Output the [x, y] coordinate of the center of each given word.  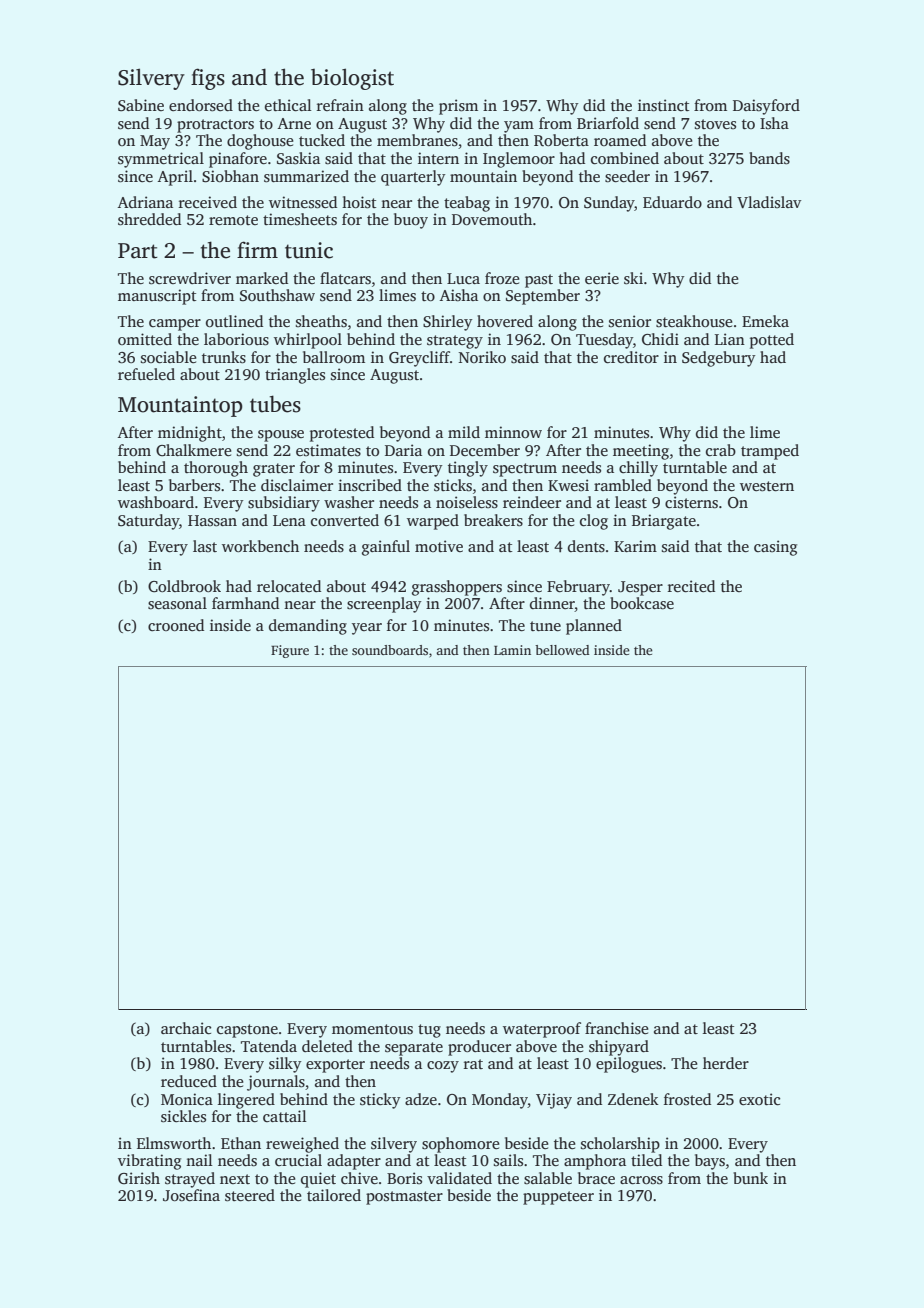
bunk [750, 1178]
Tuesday [604, 341]
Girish [139, 1178]
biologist [352, 79]
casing [775, 548]
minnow [513, 432]
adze [421, 1099]
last [205, 546]
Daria [403, 450]
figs [208, 79]
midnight [190, 434]
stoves [715, 124]
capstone [247, 1031]
